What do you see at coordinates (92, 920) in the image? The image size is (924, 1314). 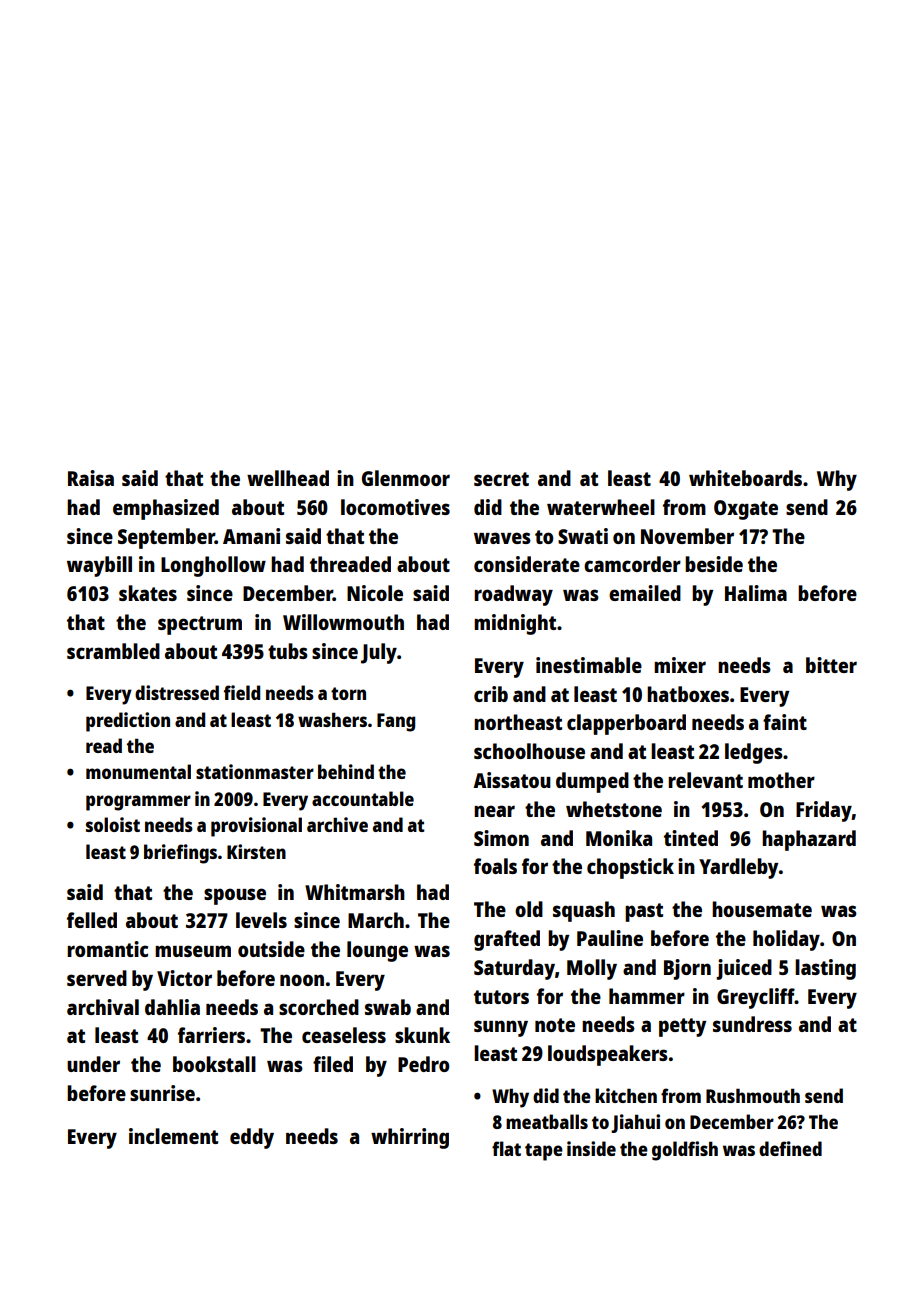 I see `felled` at bounding box center [92, 920].
